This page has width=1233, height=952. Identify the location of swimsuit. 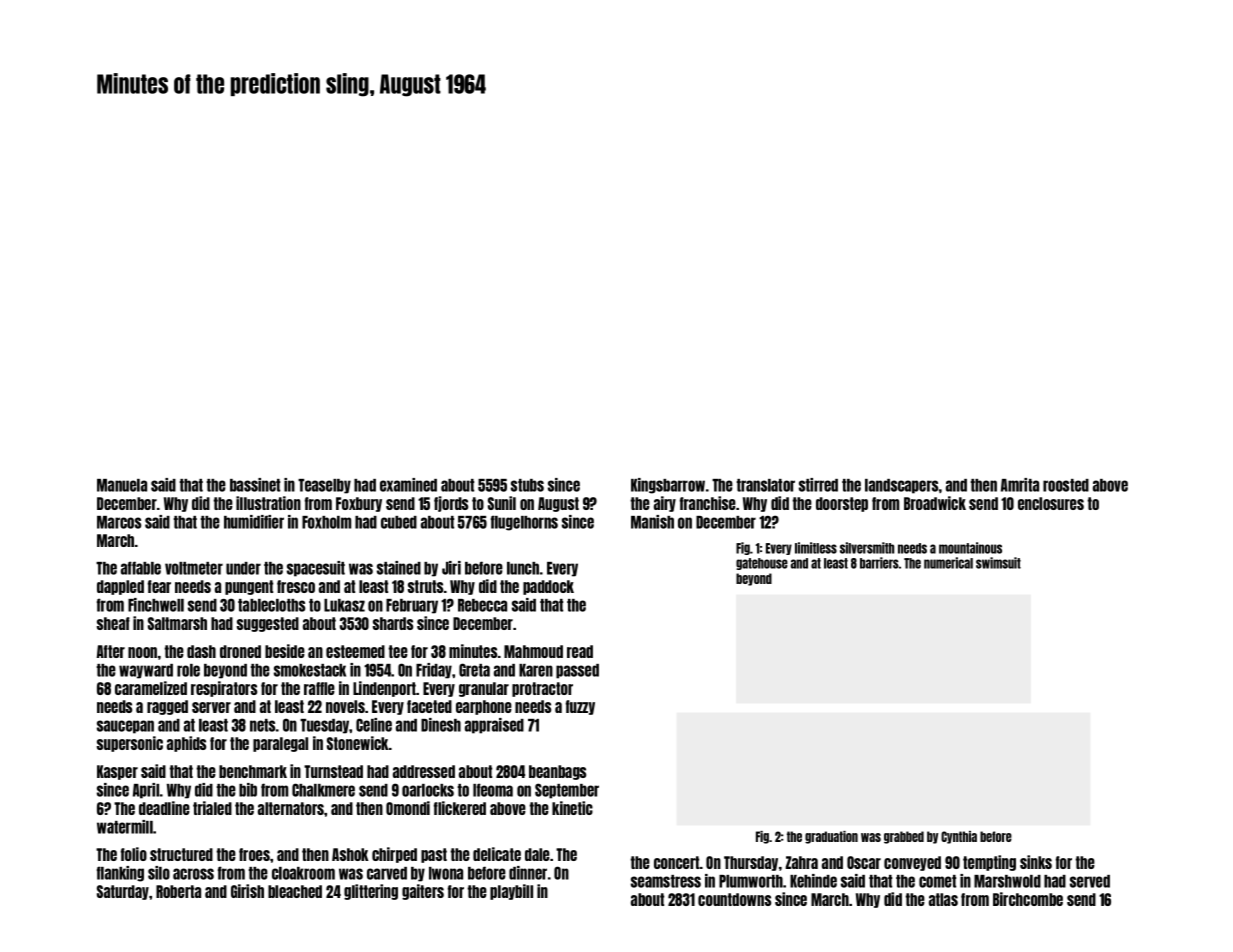
(998, 563).
